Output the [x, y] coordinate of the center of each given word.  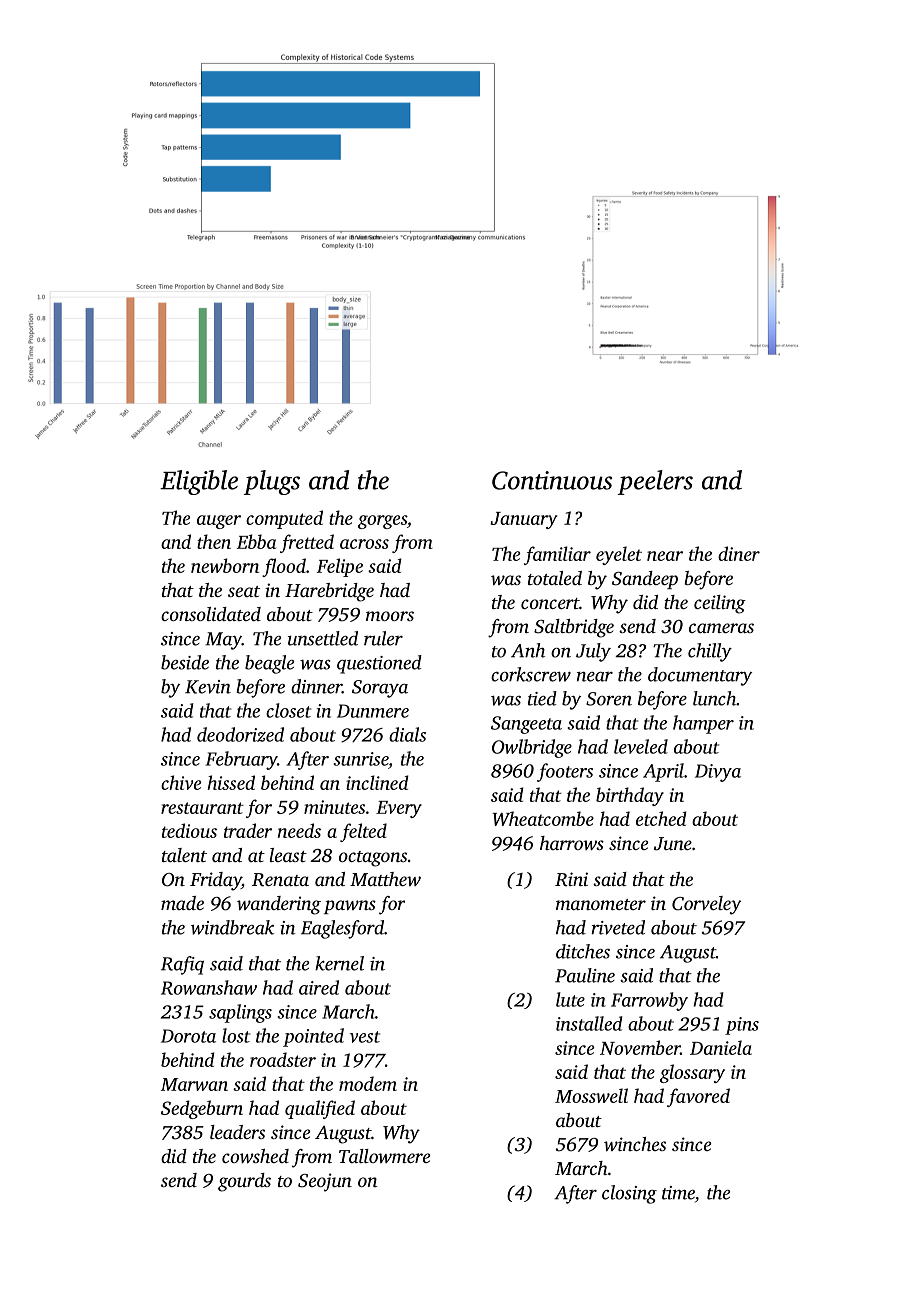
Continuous [552, 480]
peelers [655, 482]
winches [635, 1144]
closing [629, 1194]
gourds [244, 1182]
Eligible [199, 482]
